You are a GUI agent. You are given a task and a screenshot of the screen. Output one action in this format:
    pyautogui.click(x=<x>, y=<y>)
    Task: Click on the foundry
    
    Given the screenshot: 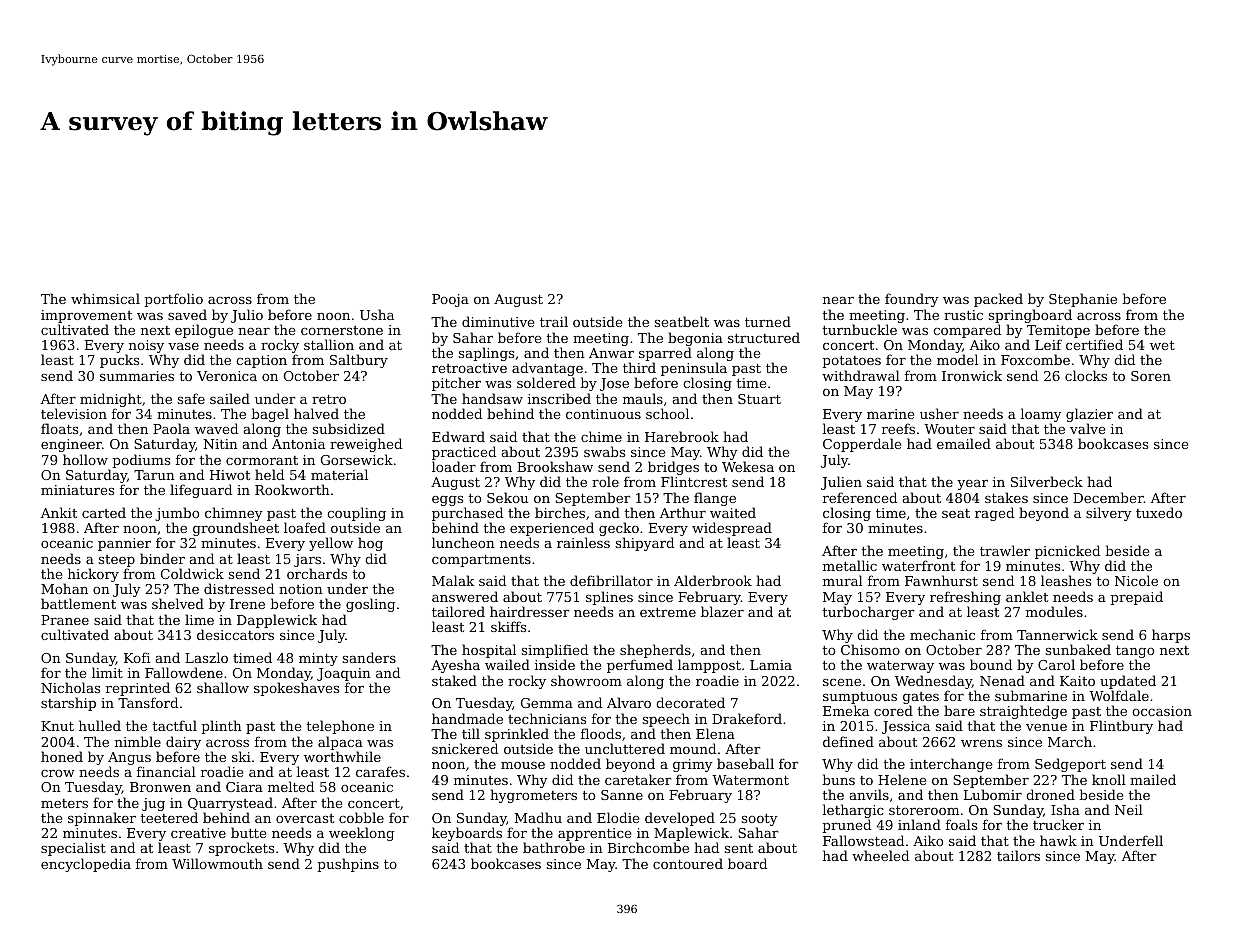 What is the action you would take?
    pyautogui.click(x=912, y=300)
